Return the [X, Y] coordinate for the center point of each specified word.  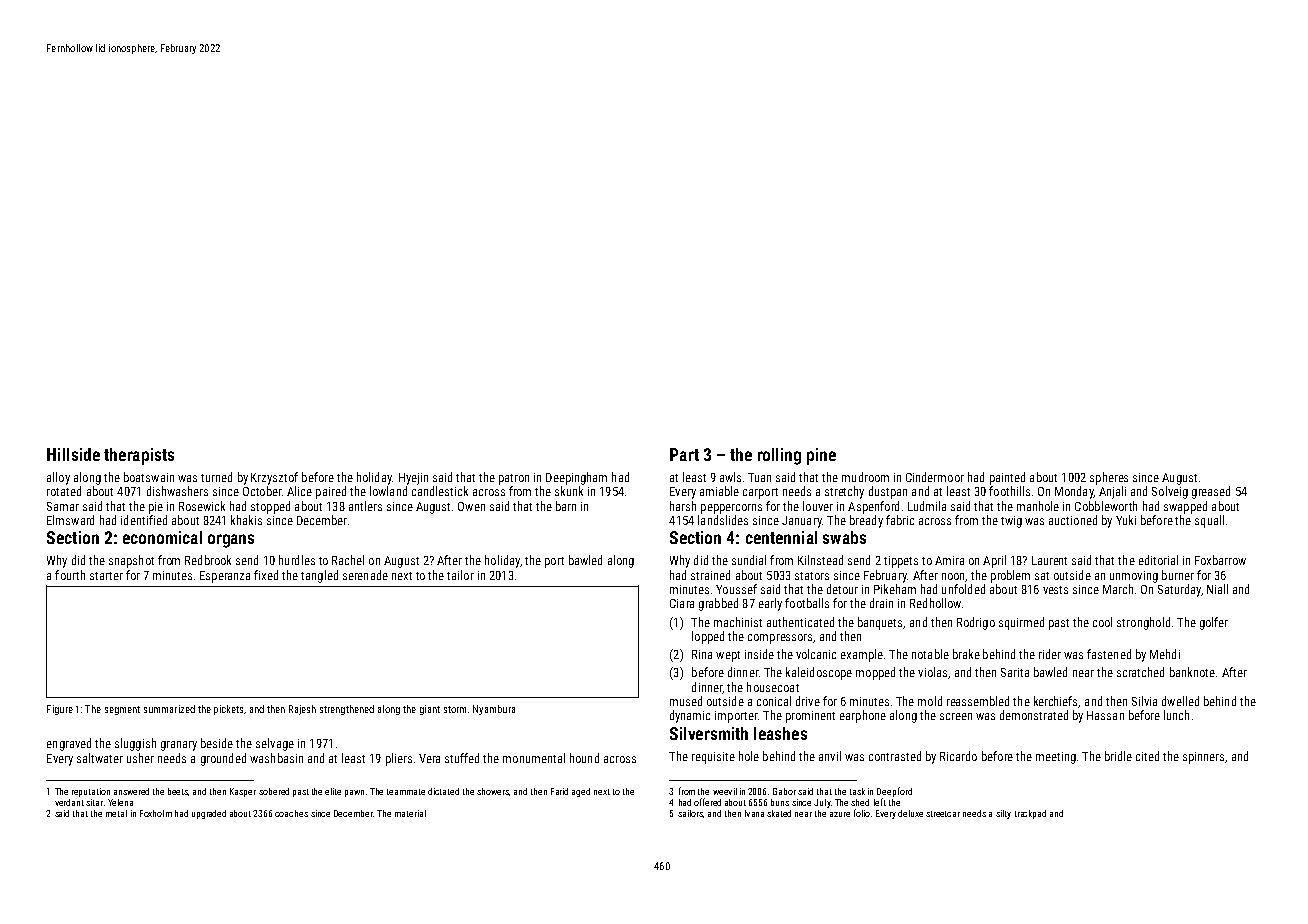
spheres [1109, 478]
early [770, 604]
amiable [719, 491]
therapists [139, 456]
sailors [691, 814]
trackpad [1030, 814]
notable [930, 654]
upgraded [209, 814]
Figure [60, 710]
